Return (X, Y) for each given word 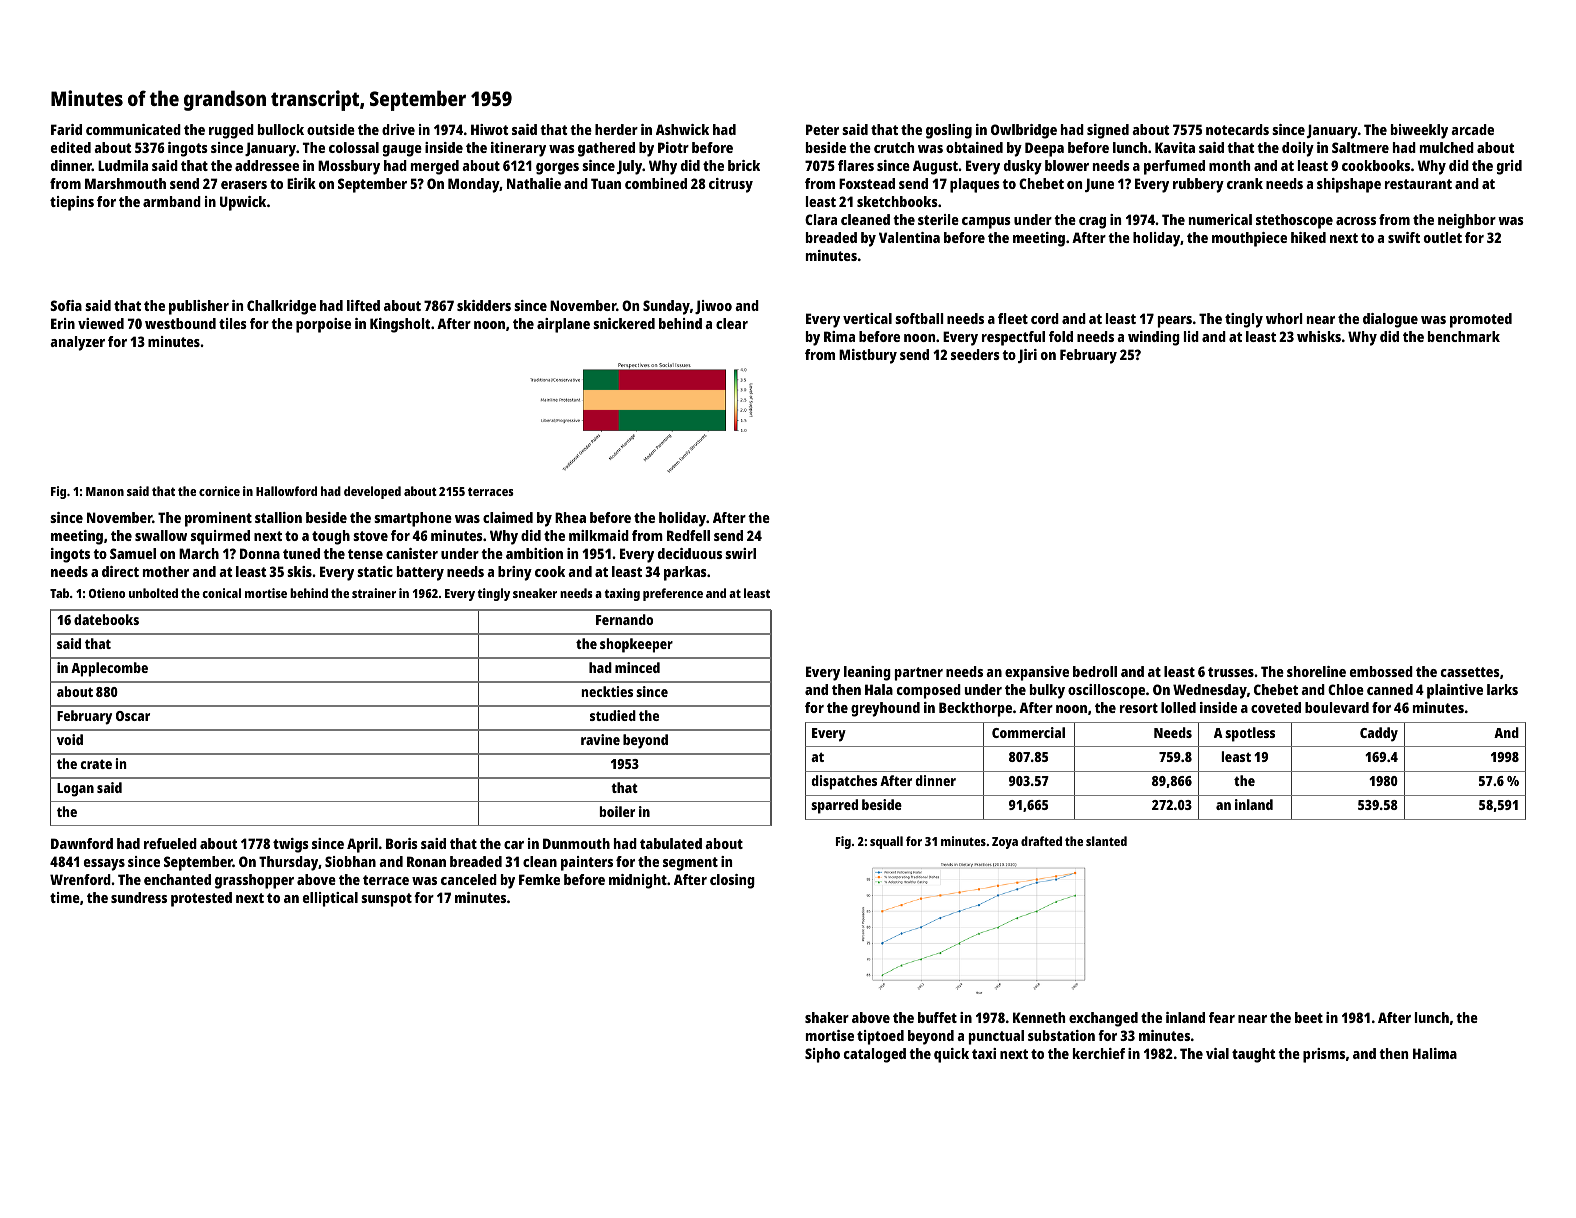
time (65, 897)
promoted (1481, 320)
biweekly (1419, 131)
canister (412, 553)
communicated (133, 129)
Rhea (570, 517)
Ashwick (682, 129)
